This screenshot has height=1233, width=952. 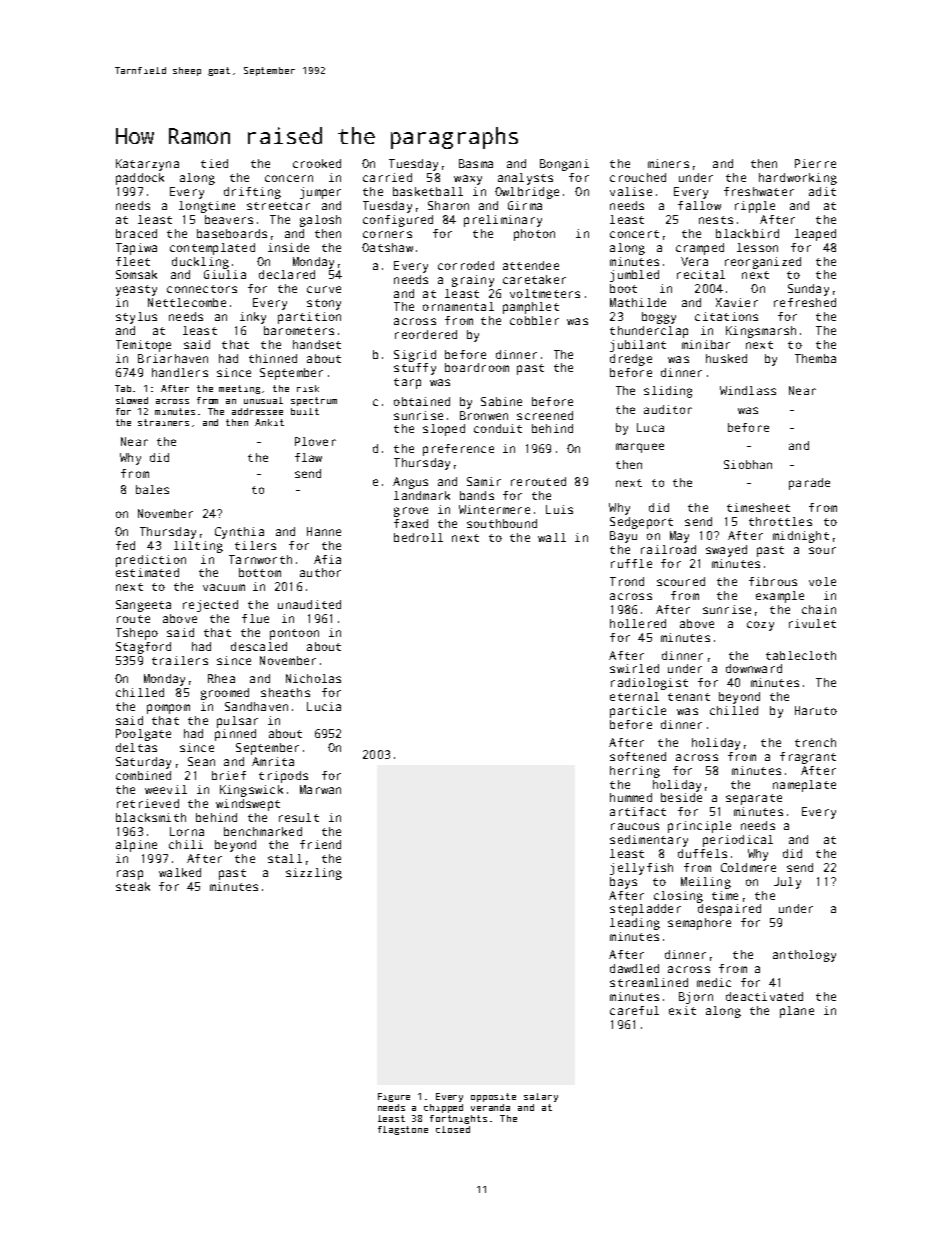 What do you see at coordinates (314, 874) in the screenshot?
I see `sizzling` at bounding box center [314, 874].
